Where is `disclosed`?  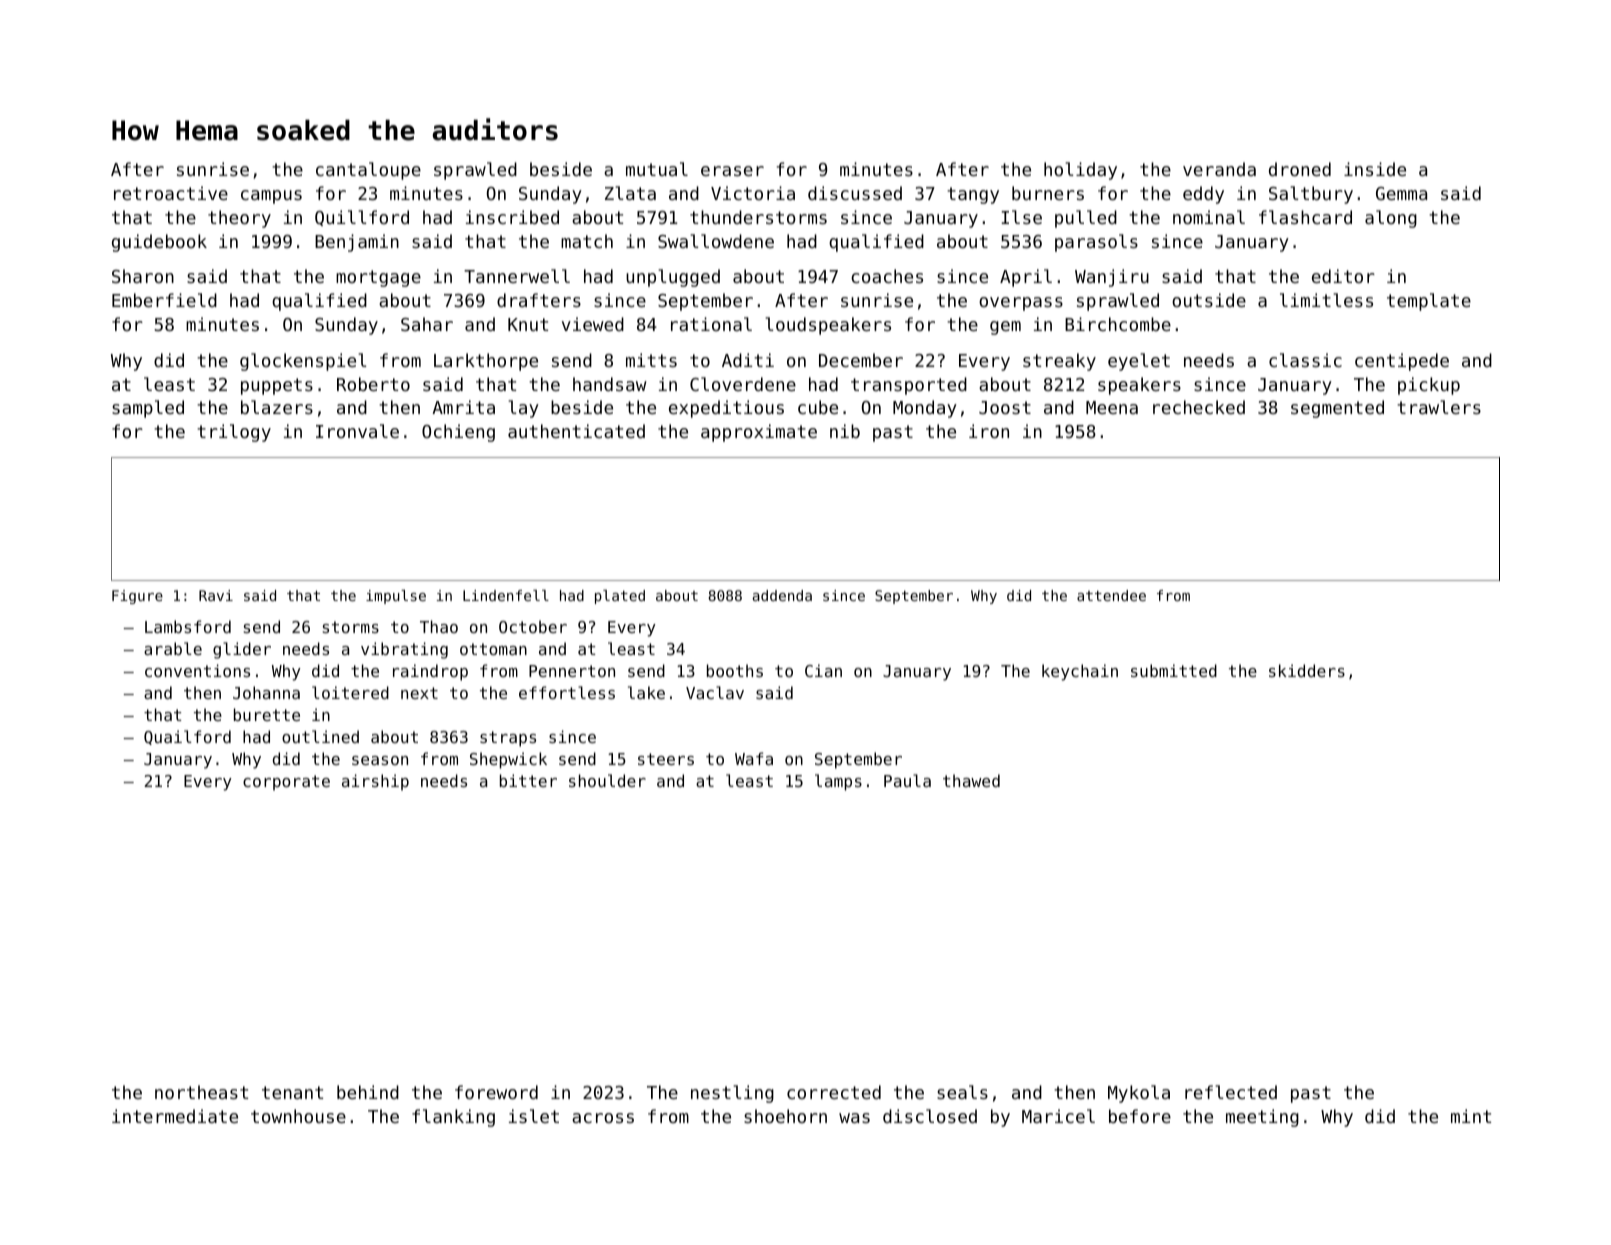 disclosed is located at coordinates (930, 1116).
